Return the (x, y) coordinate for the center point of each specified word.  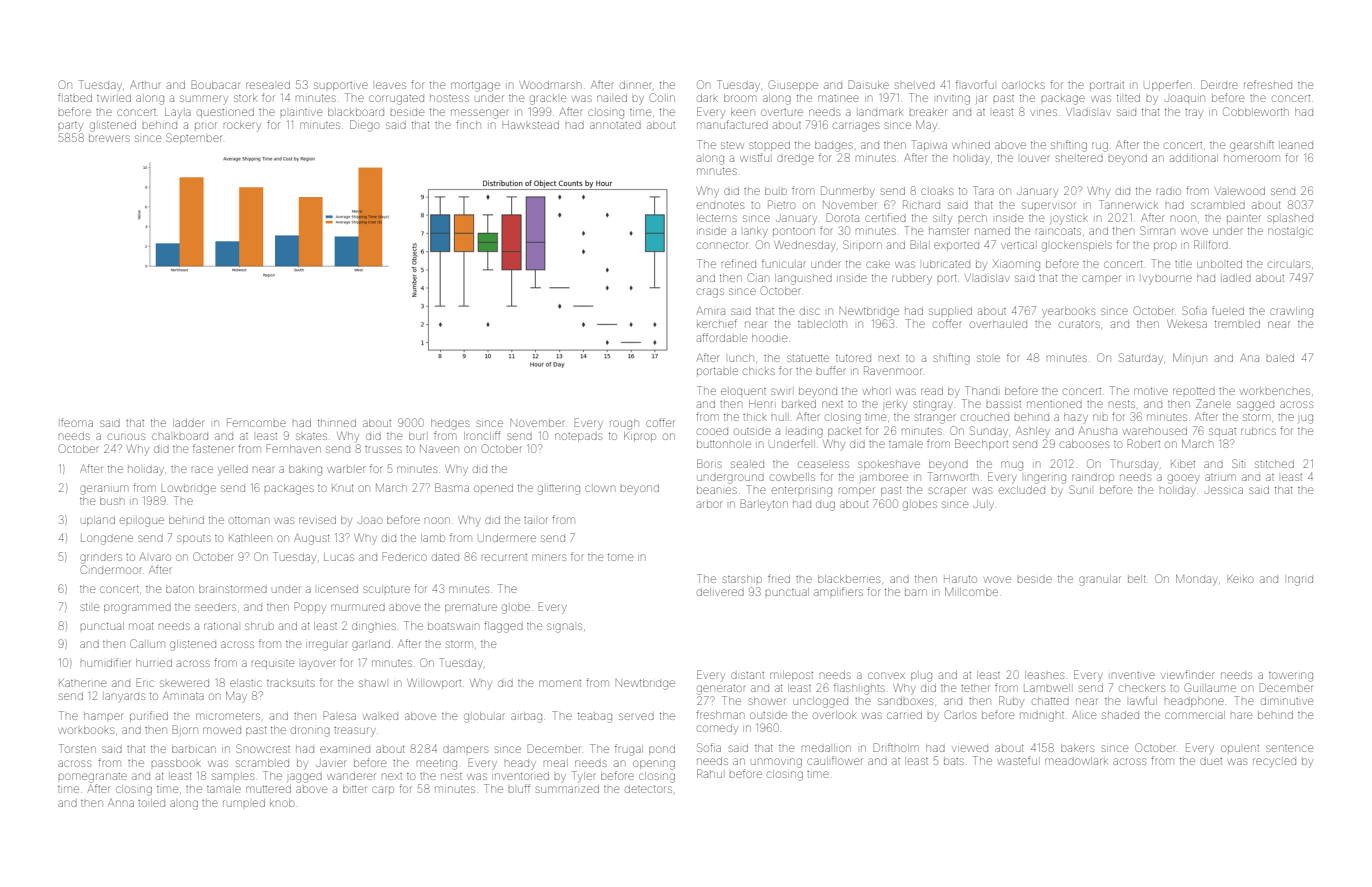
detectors (648, 789)
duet (1211, 761)
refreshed (1268, 84)
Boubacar (215, 84)
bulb (776, 191)
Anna (121, 803)
